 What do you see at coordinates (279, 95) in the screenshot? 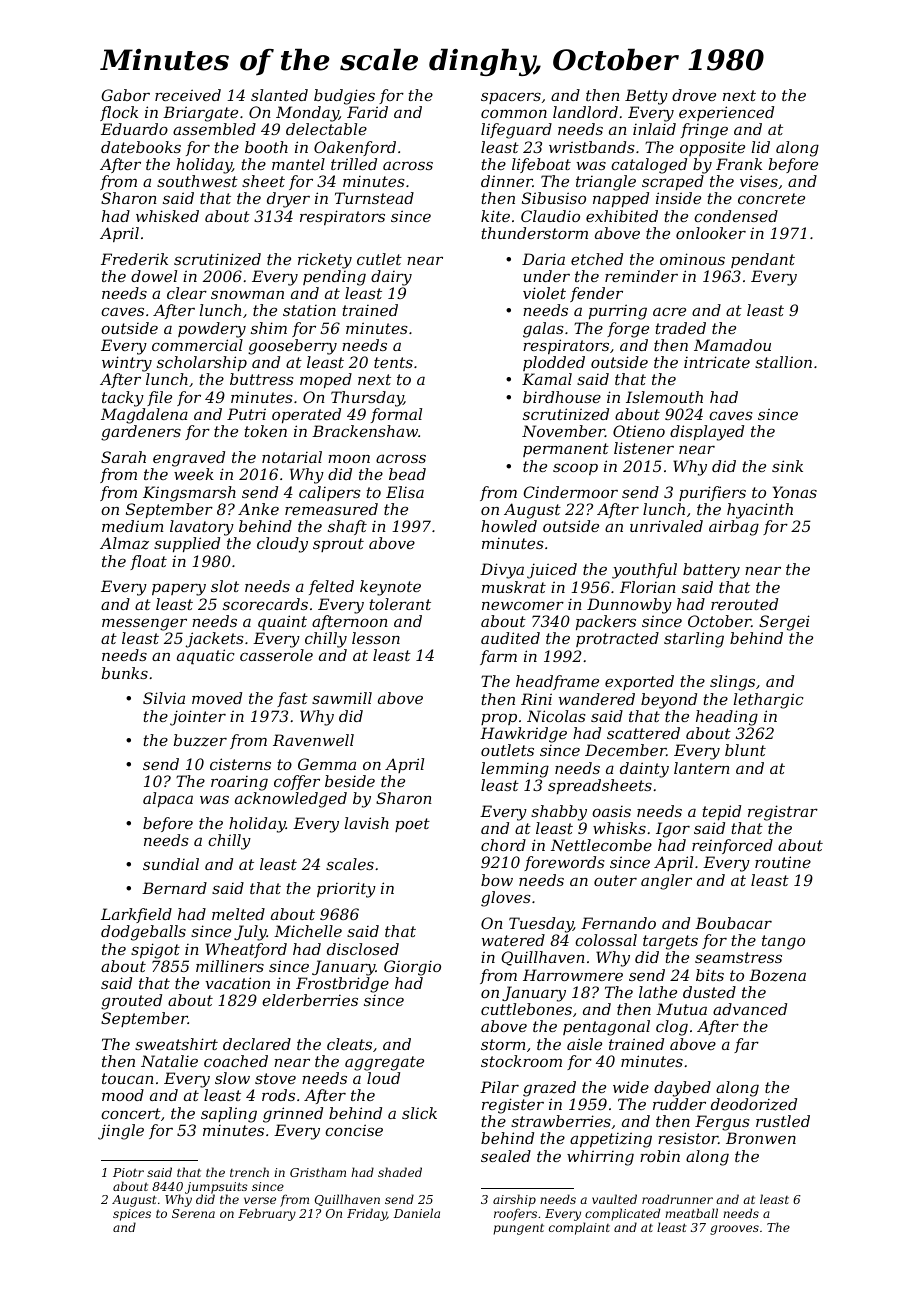
I see `slanted` at bounding box center [279, 95].
